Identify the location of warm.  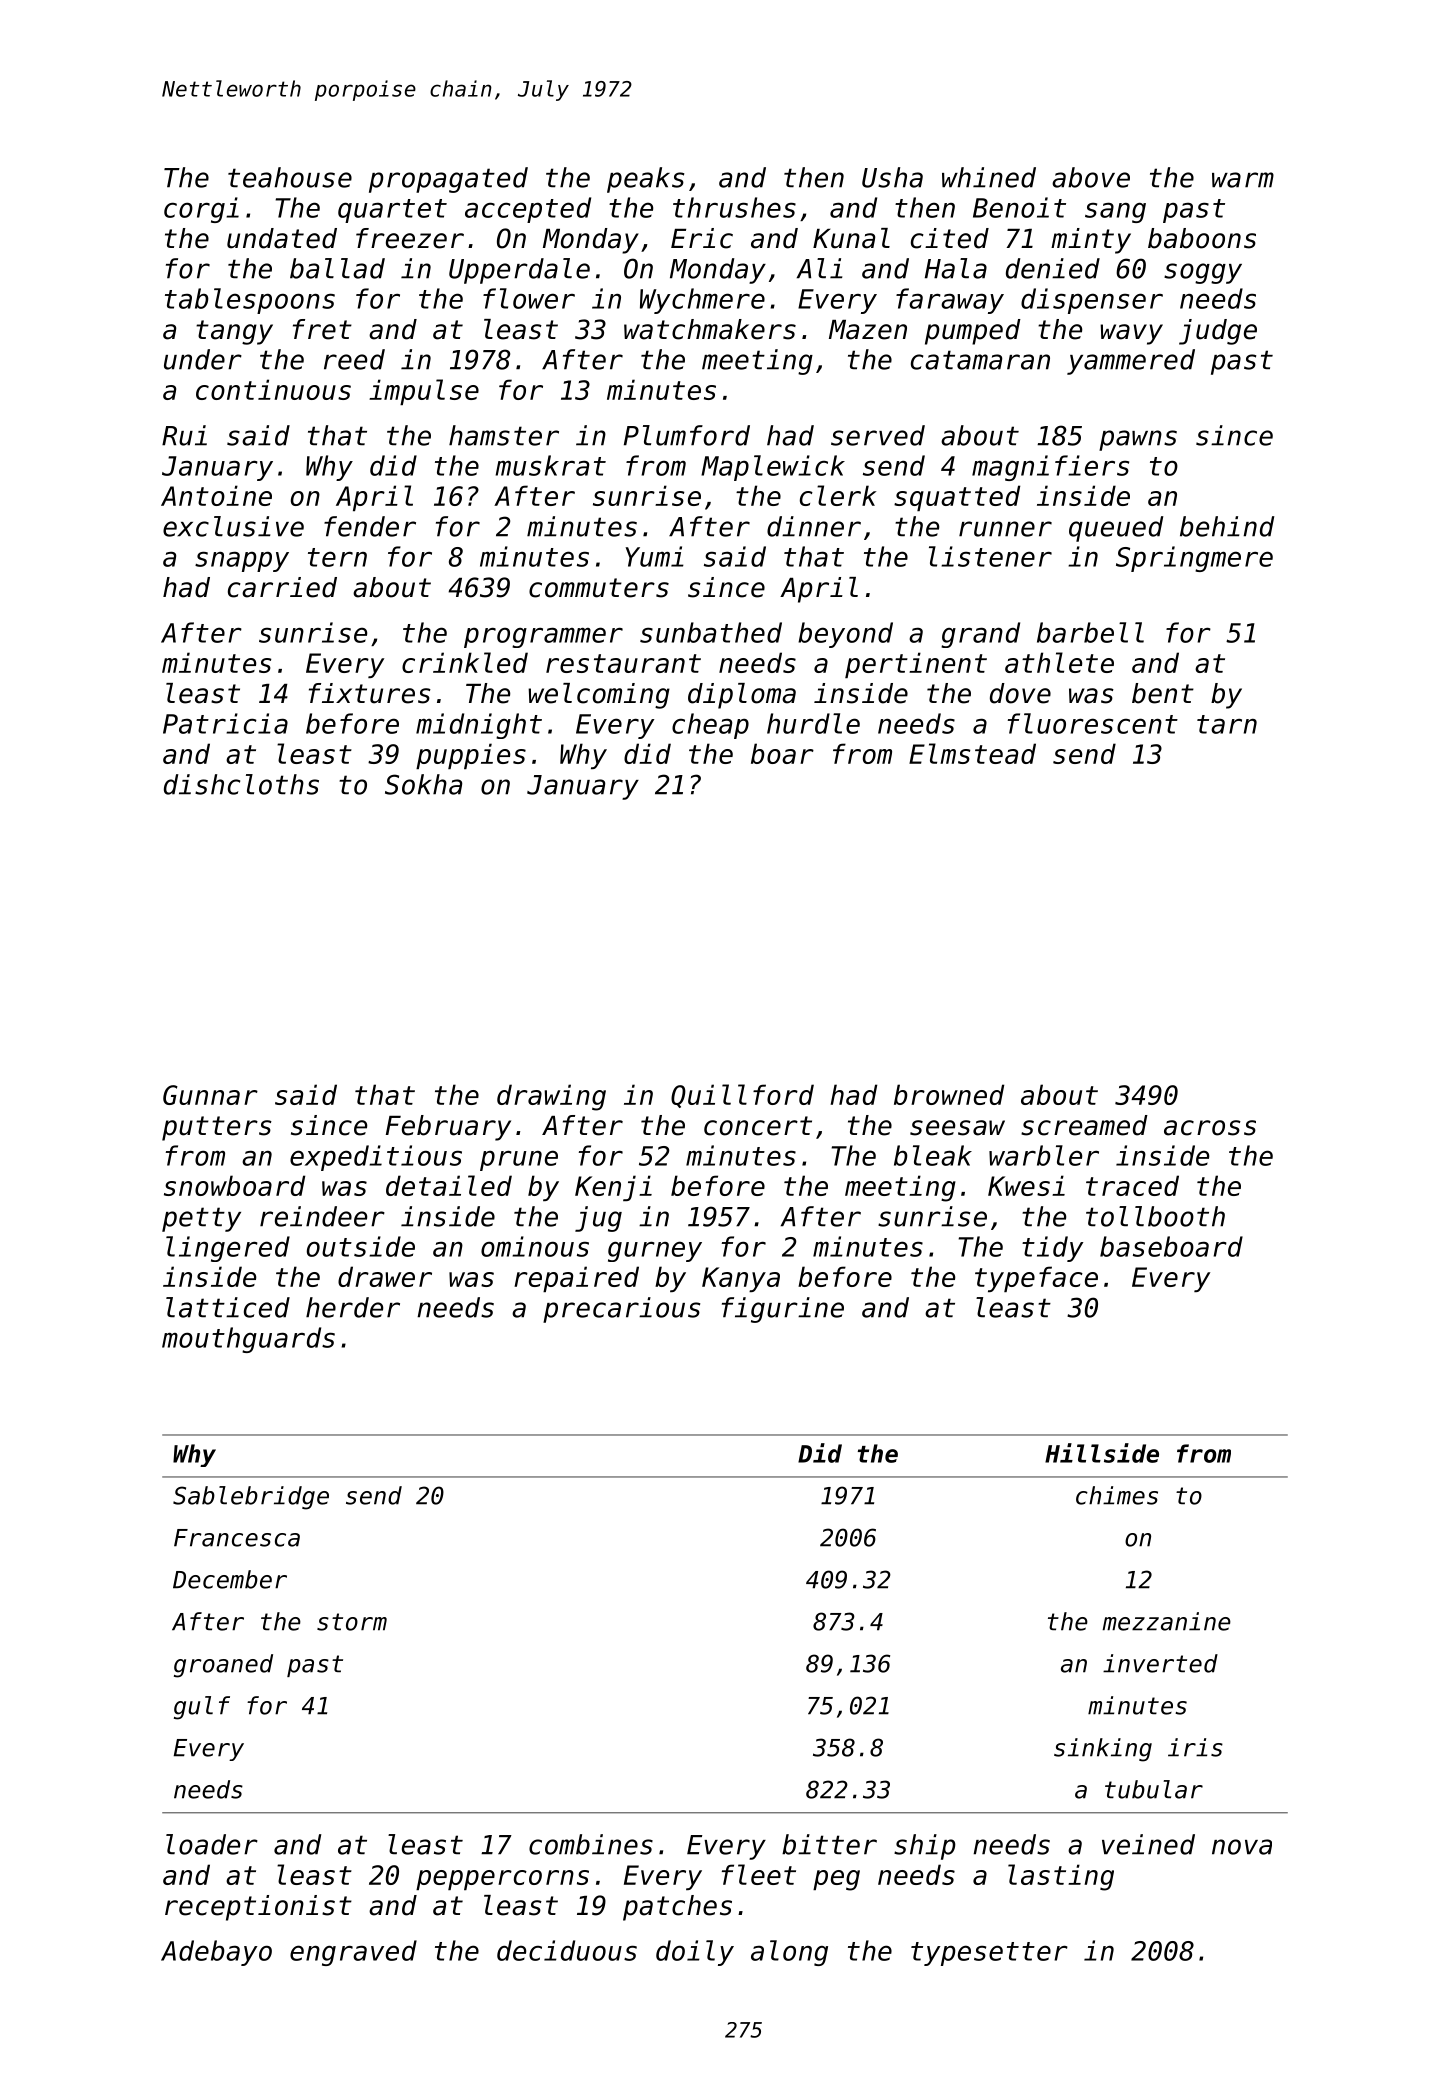
(1243, 180).
